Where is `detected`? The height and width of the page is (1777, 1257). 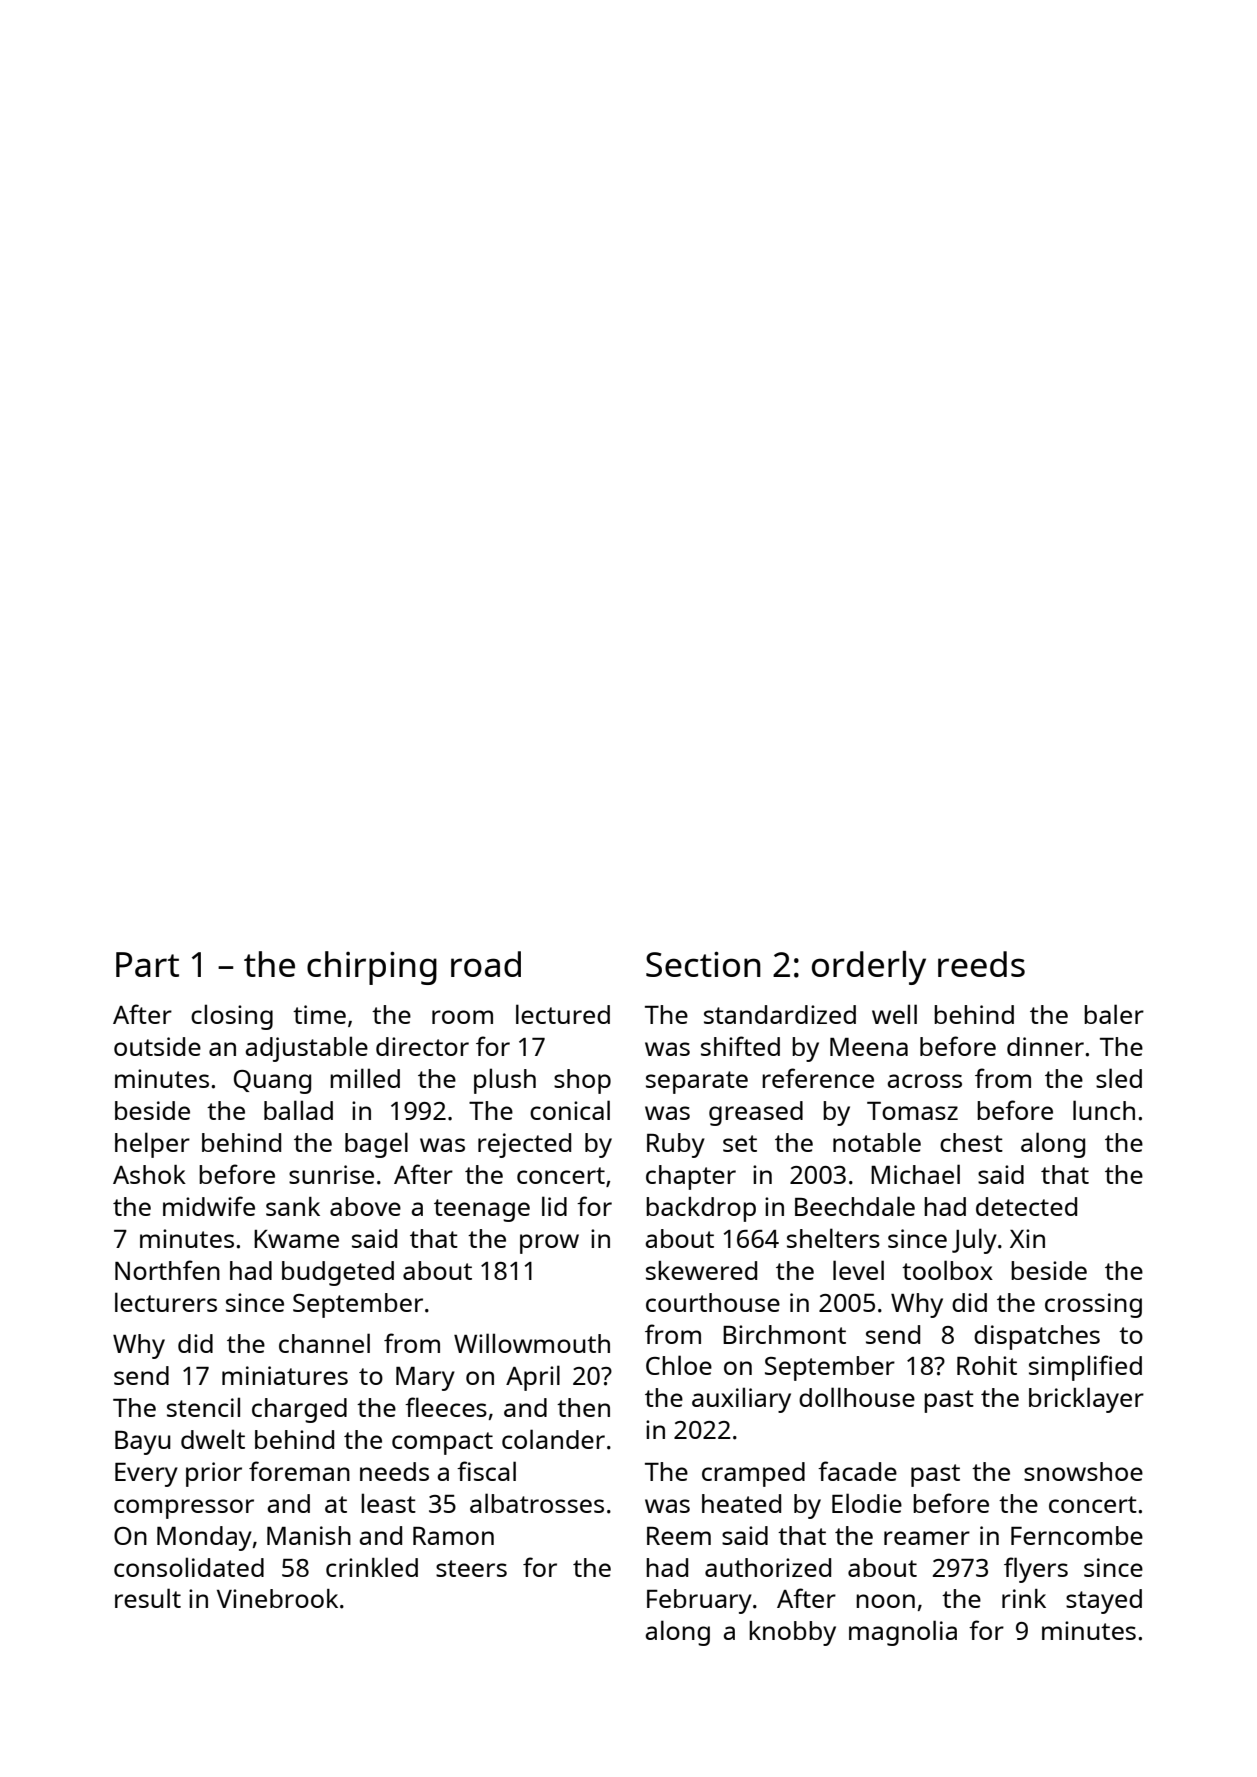
detected is located at coordinates (1026, 1206).
